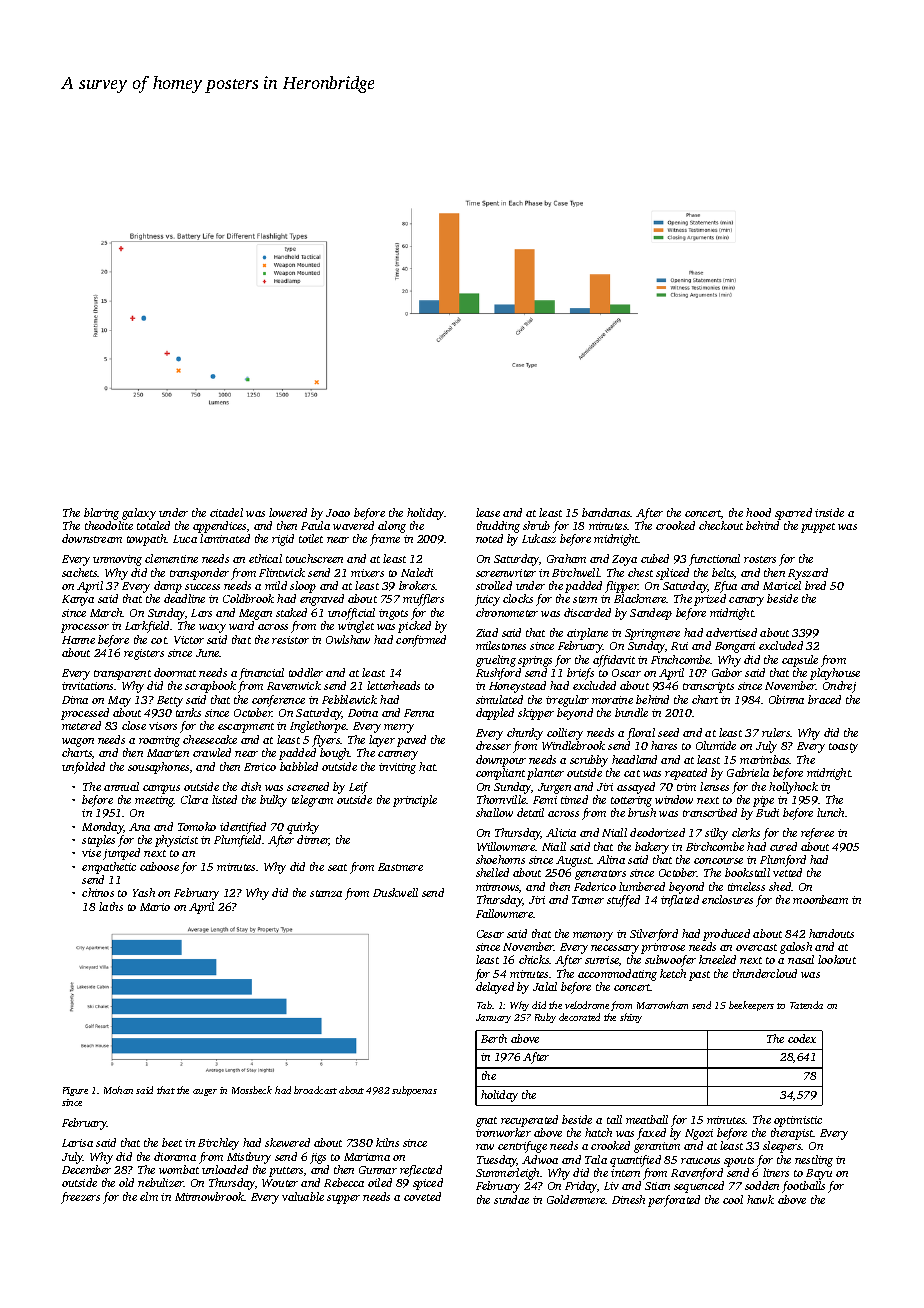 This screenshot has width=924, height=1308. I want to click on inside, so click(829, 512).
